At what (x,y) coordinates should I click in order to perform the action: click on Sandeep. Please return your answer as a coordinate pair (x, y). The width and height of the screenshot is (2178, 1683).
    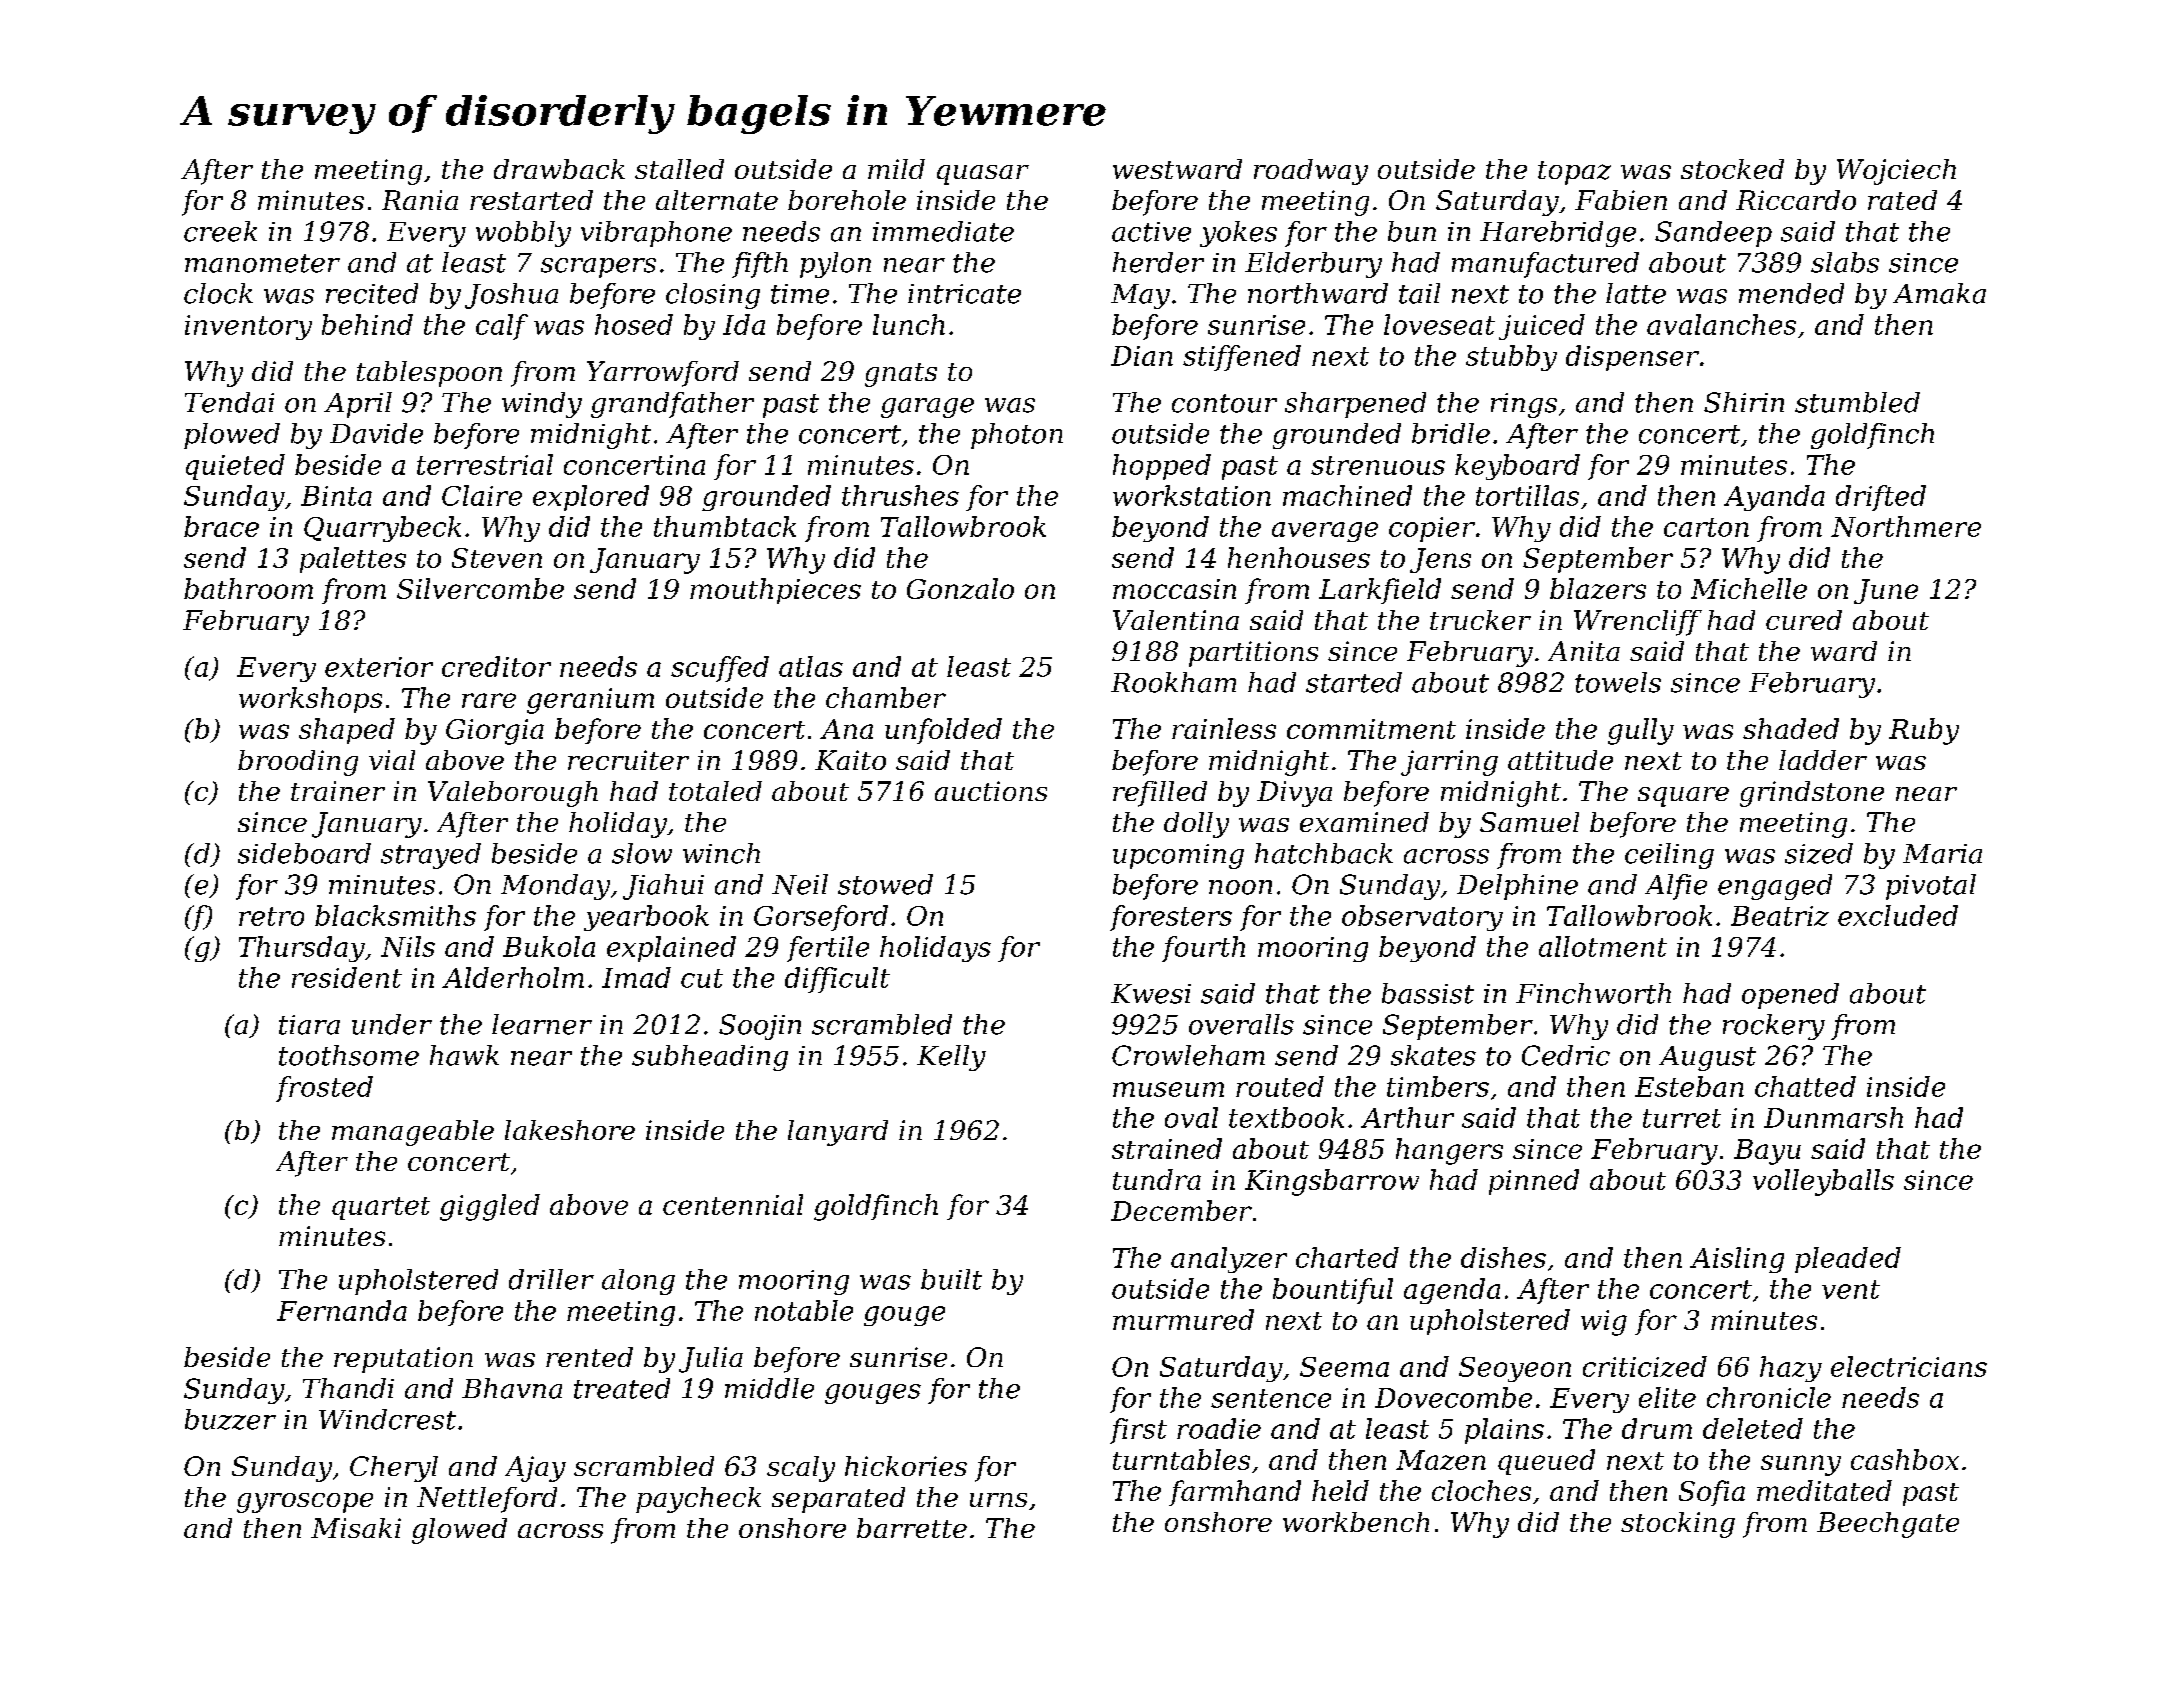
    Looking at the image, I should click on (1713, 234).
